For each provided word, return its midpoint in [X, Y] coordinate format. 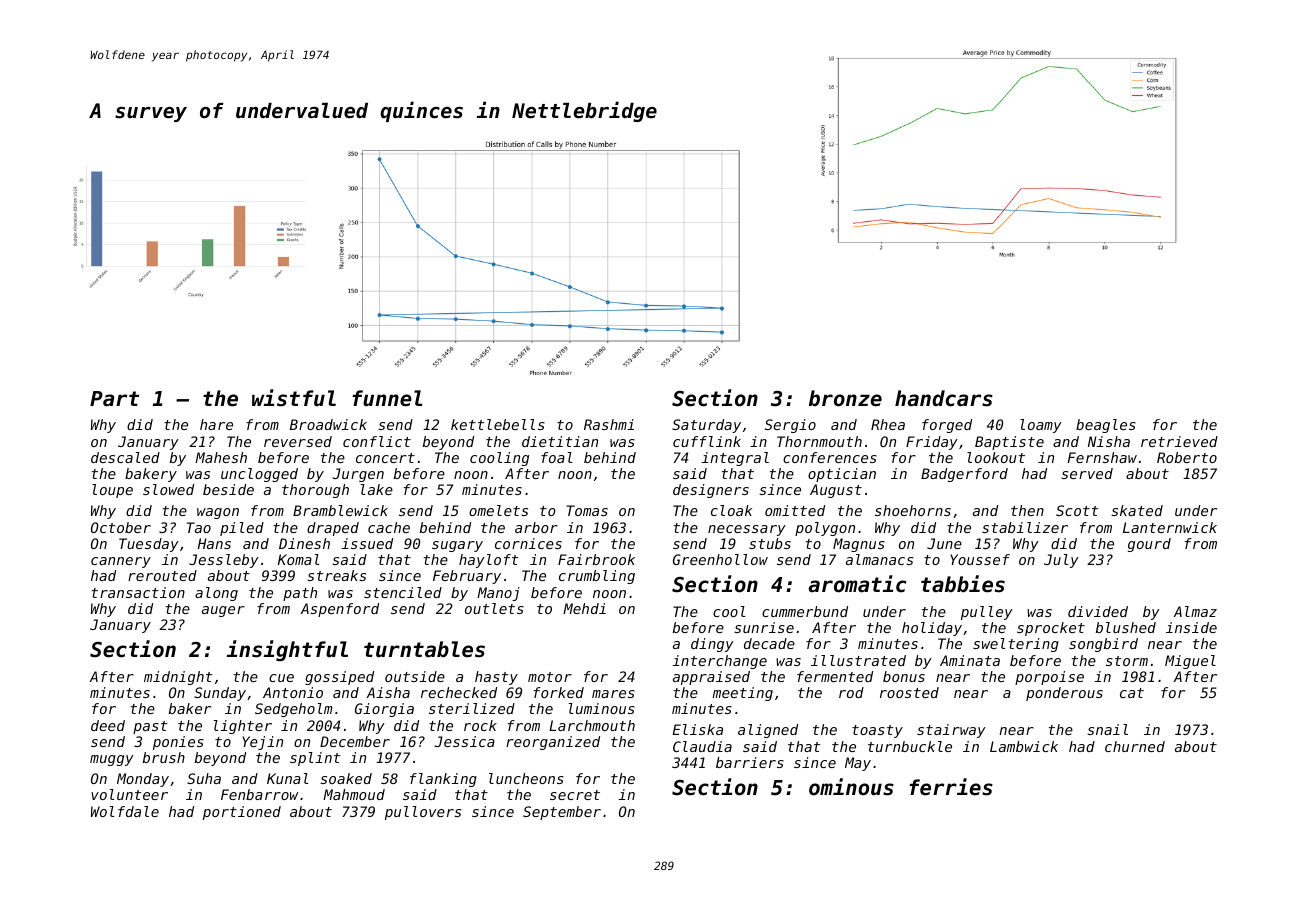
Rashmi [609, 424]
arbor [536, 527]
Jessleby [224, 561]
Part [114, 399]
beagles [1106, 426]
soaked [346, 778]
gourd [1149, 545]
